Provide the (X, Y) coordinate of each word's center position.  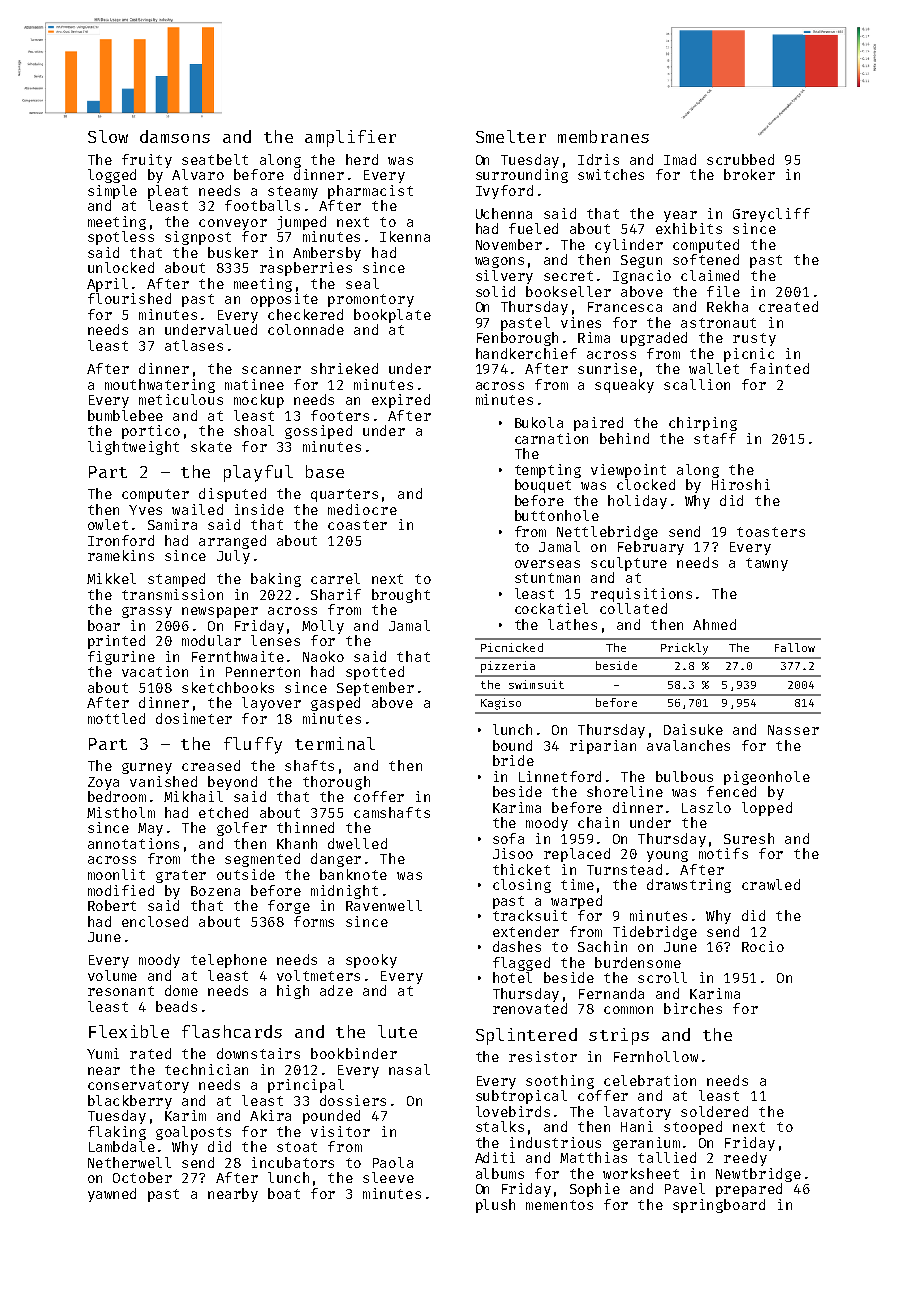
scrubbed (740, 159)
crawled (771, 884)
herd (362, 159)
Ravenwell (384, 905)
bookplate (392, 316)
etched (223, 812)
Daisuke (693, 729)
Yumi (103, 1053)
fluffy (253, 745)
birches (693, 1008)
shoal (254, 430)
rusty (754, 339)
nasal (409, 1069)
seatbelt (215, 159)
